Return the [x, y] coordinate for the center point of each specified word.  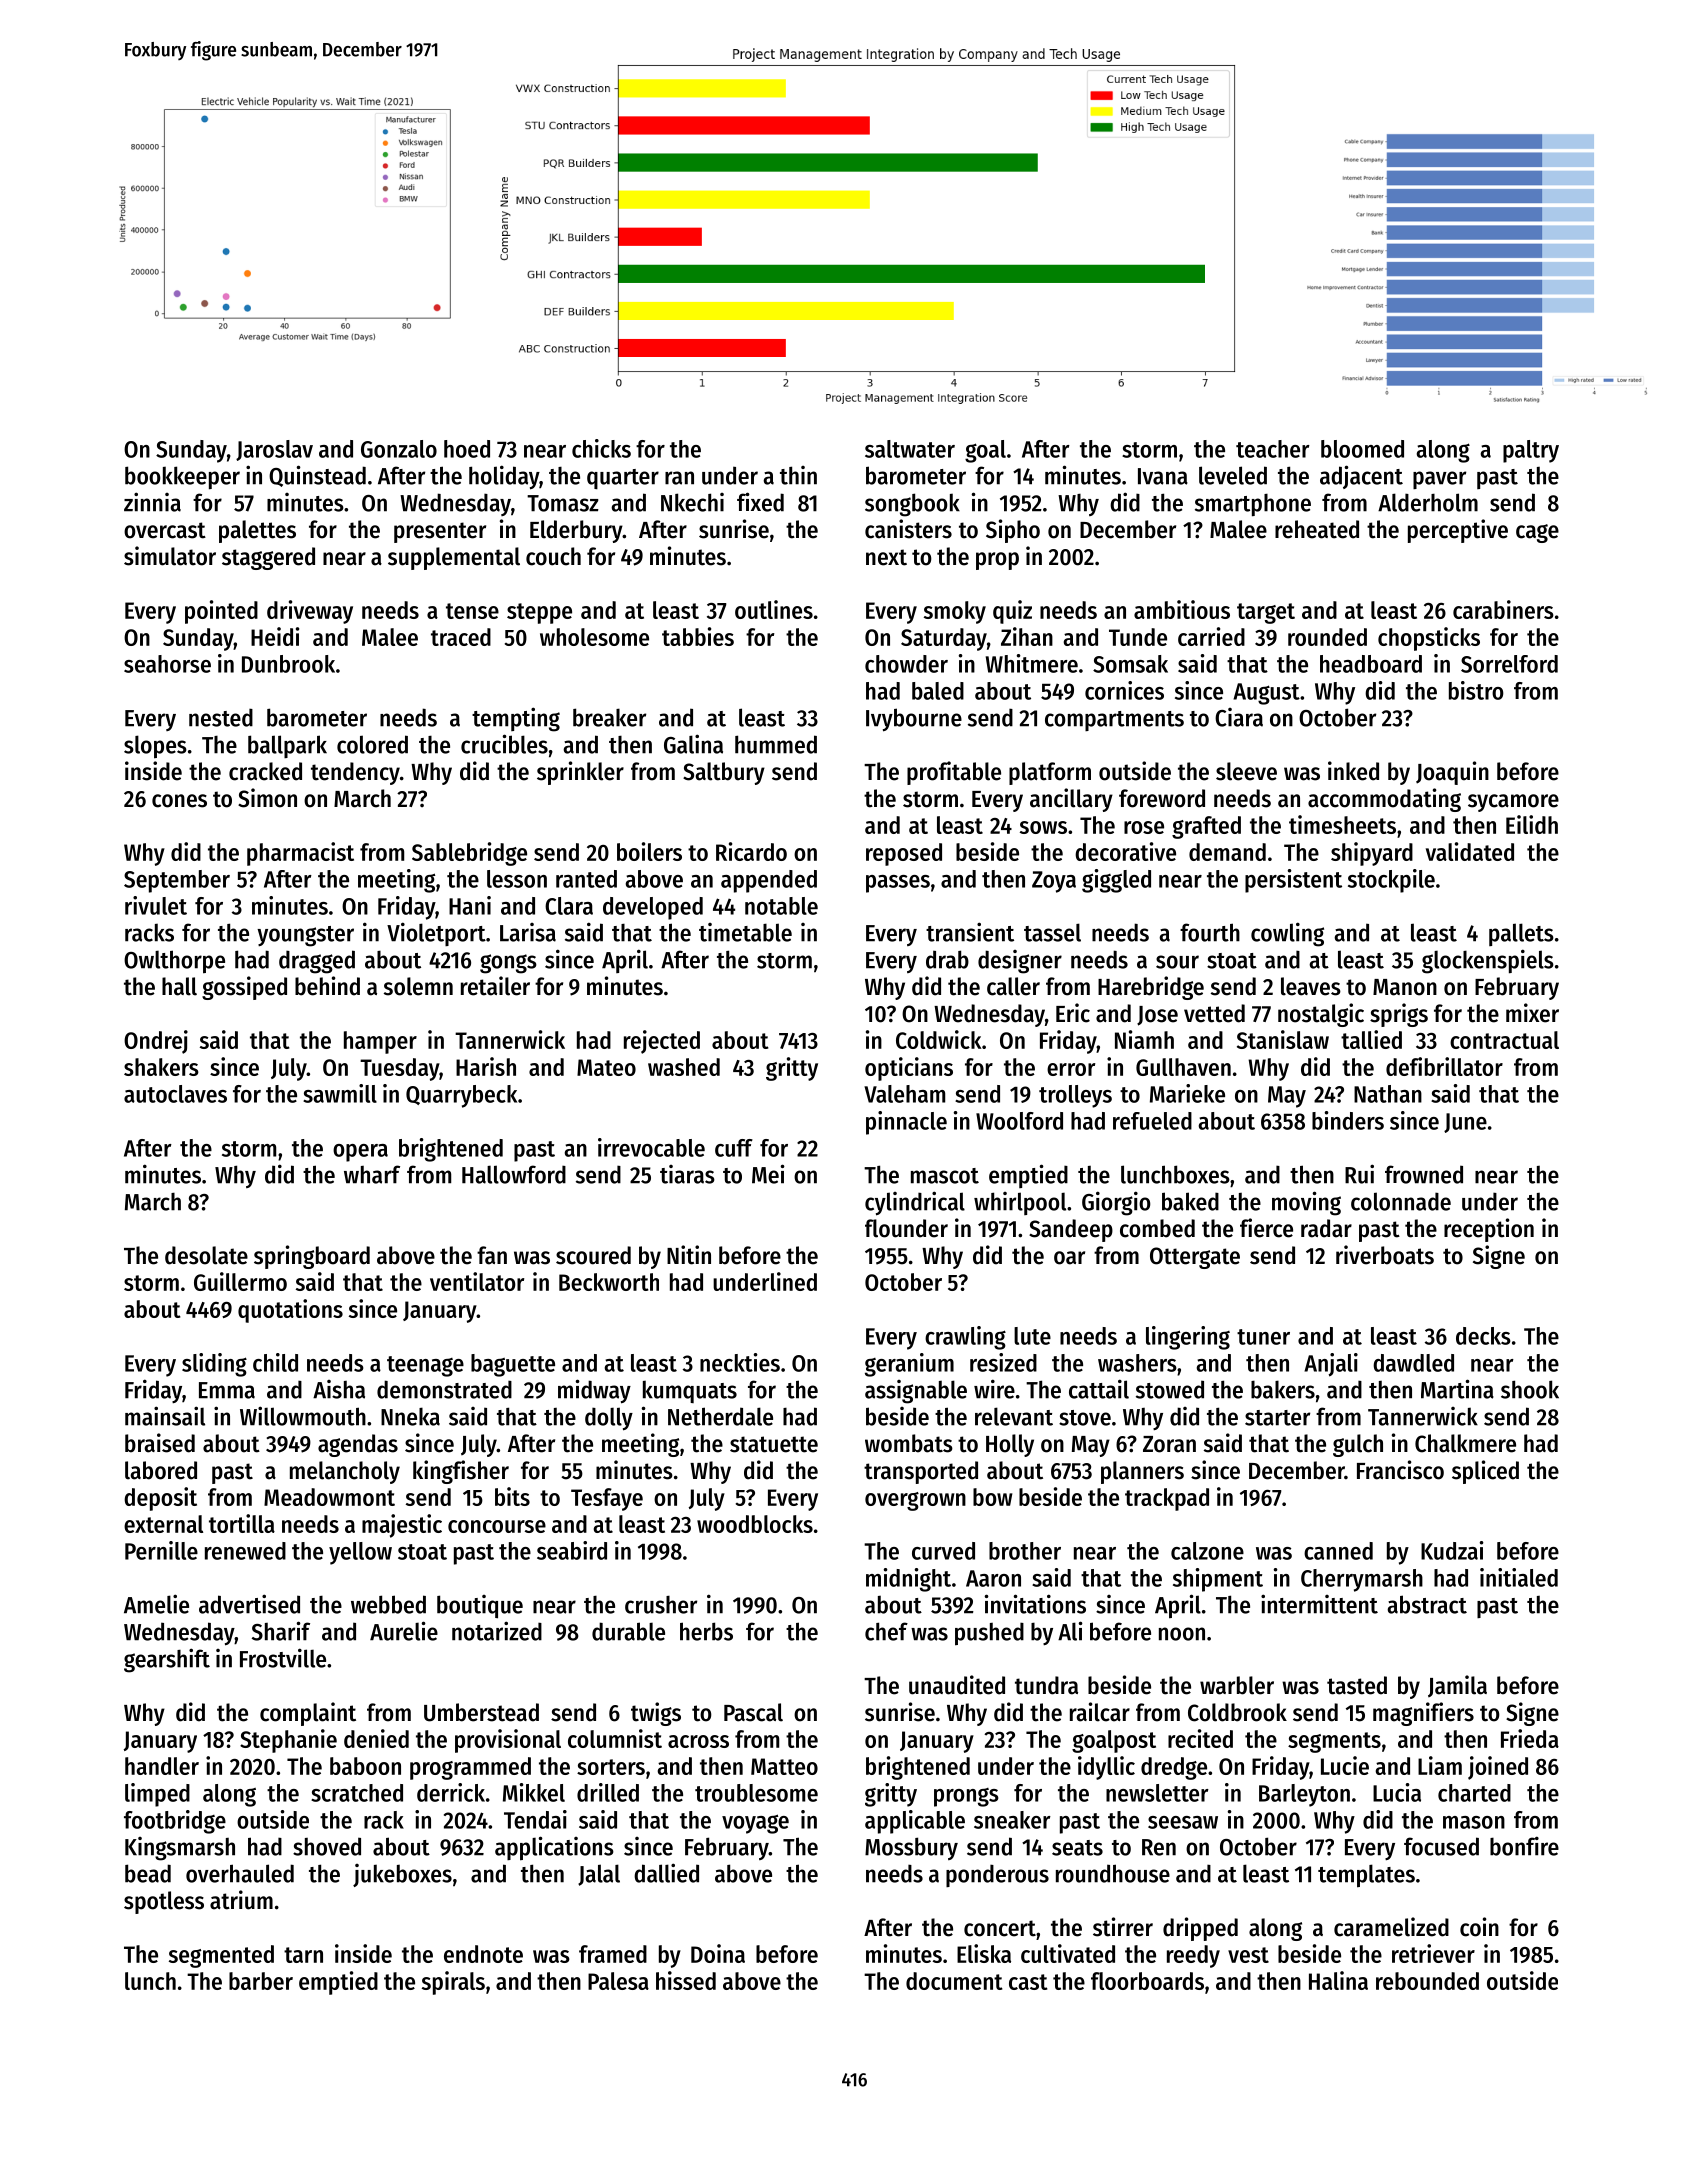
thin [798, 475]
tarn [303, 1955]
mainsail [165, 1416]
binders [1348, 1120]
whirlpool [1020, 1203]
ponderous [997, 1875]
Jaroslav [274, 450]
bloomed [1362, 449]
